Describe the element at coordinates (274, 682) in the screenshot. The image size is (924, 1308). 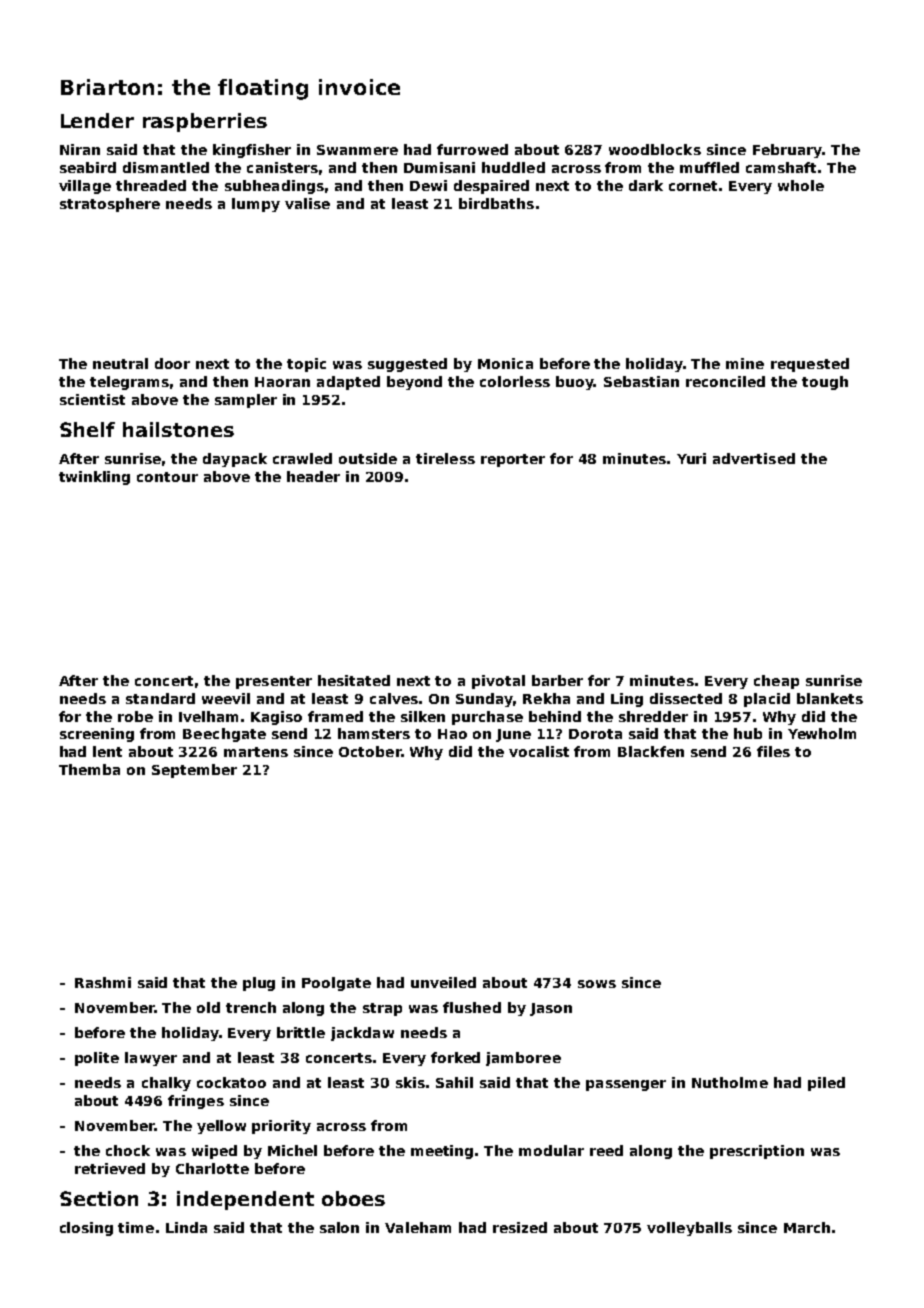
I see `presenter` at that location.
